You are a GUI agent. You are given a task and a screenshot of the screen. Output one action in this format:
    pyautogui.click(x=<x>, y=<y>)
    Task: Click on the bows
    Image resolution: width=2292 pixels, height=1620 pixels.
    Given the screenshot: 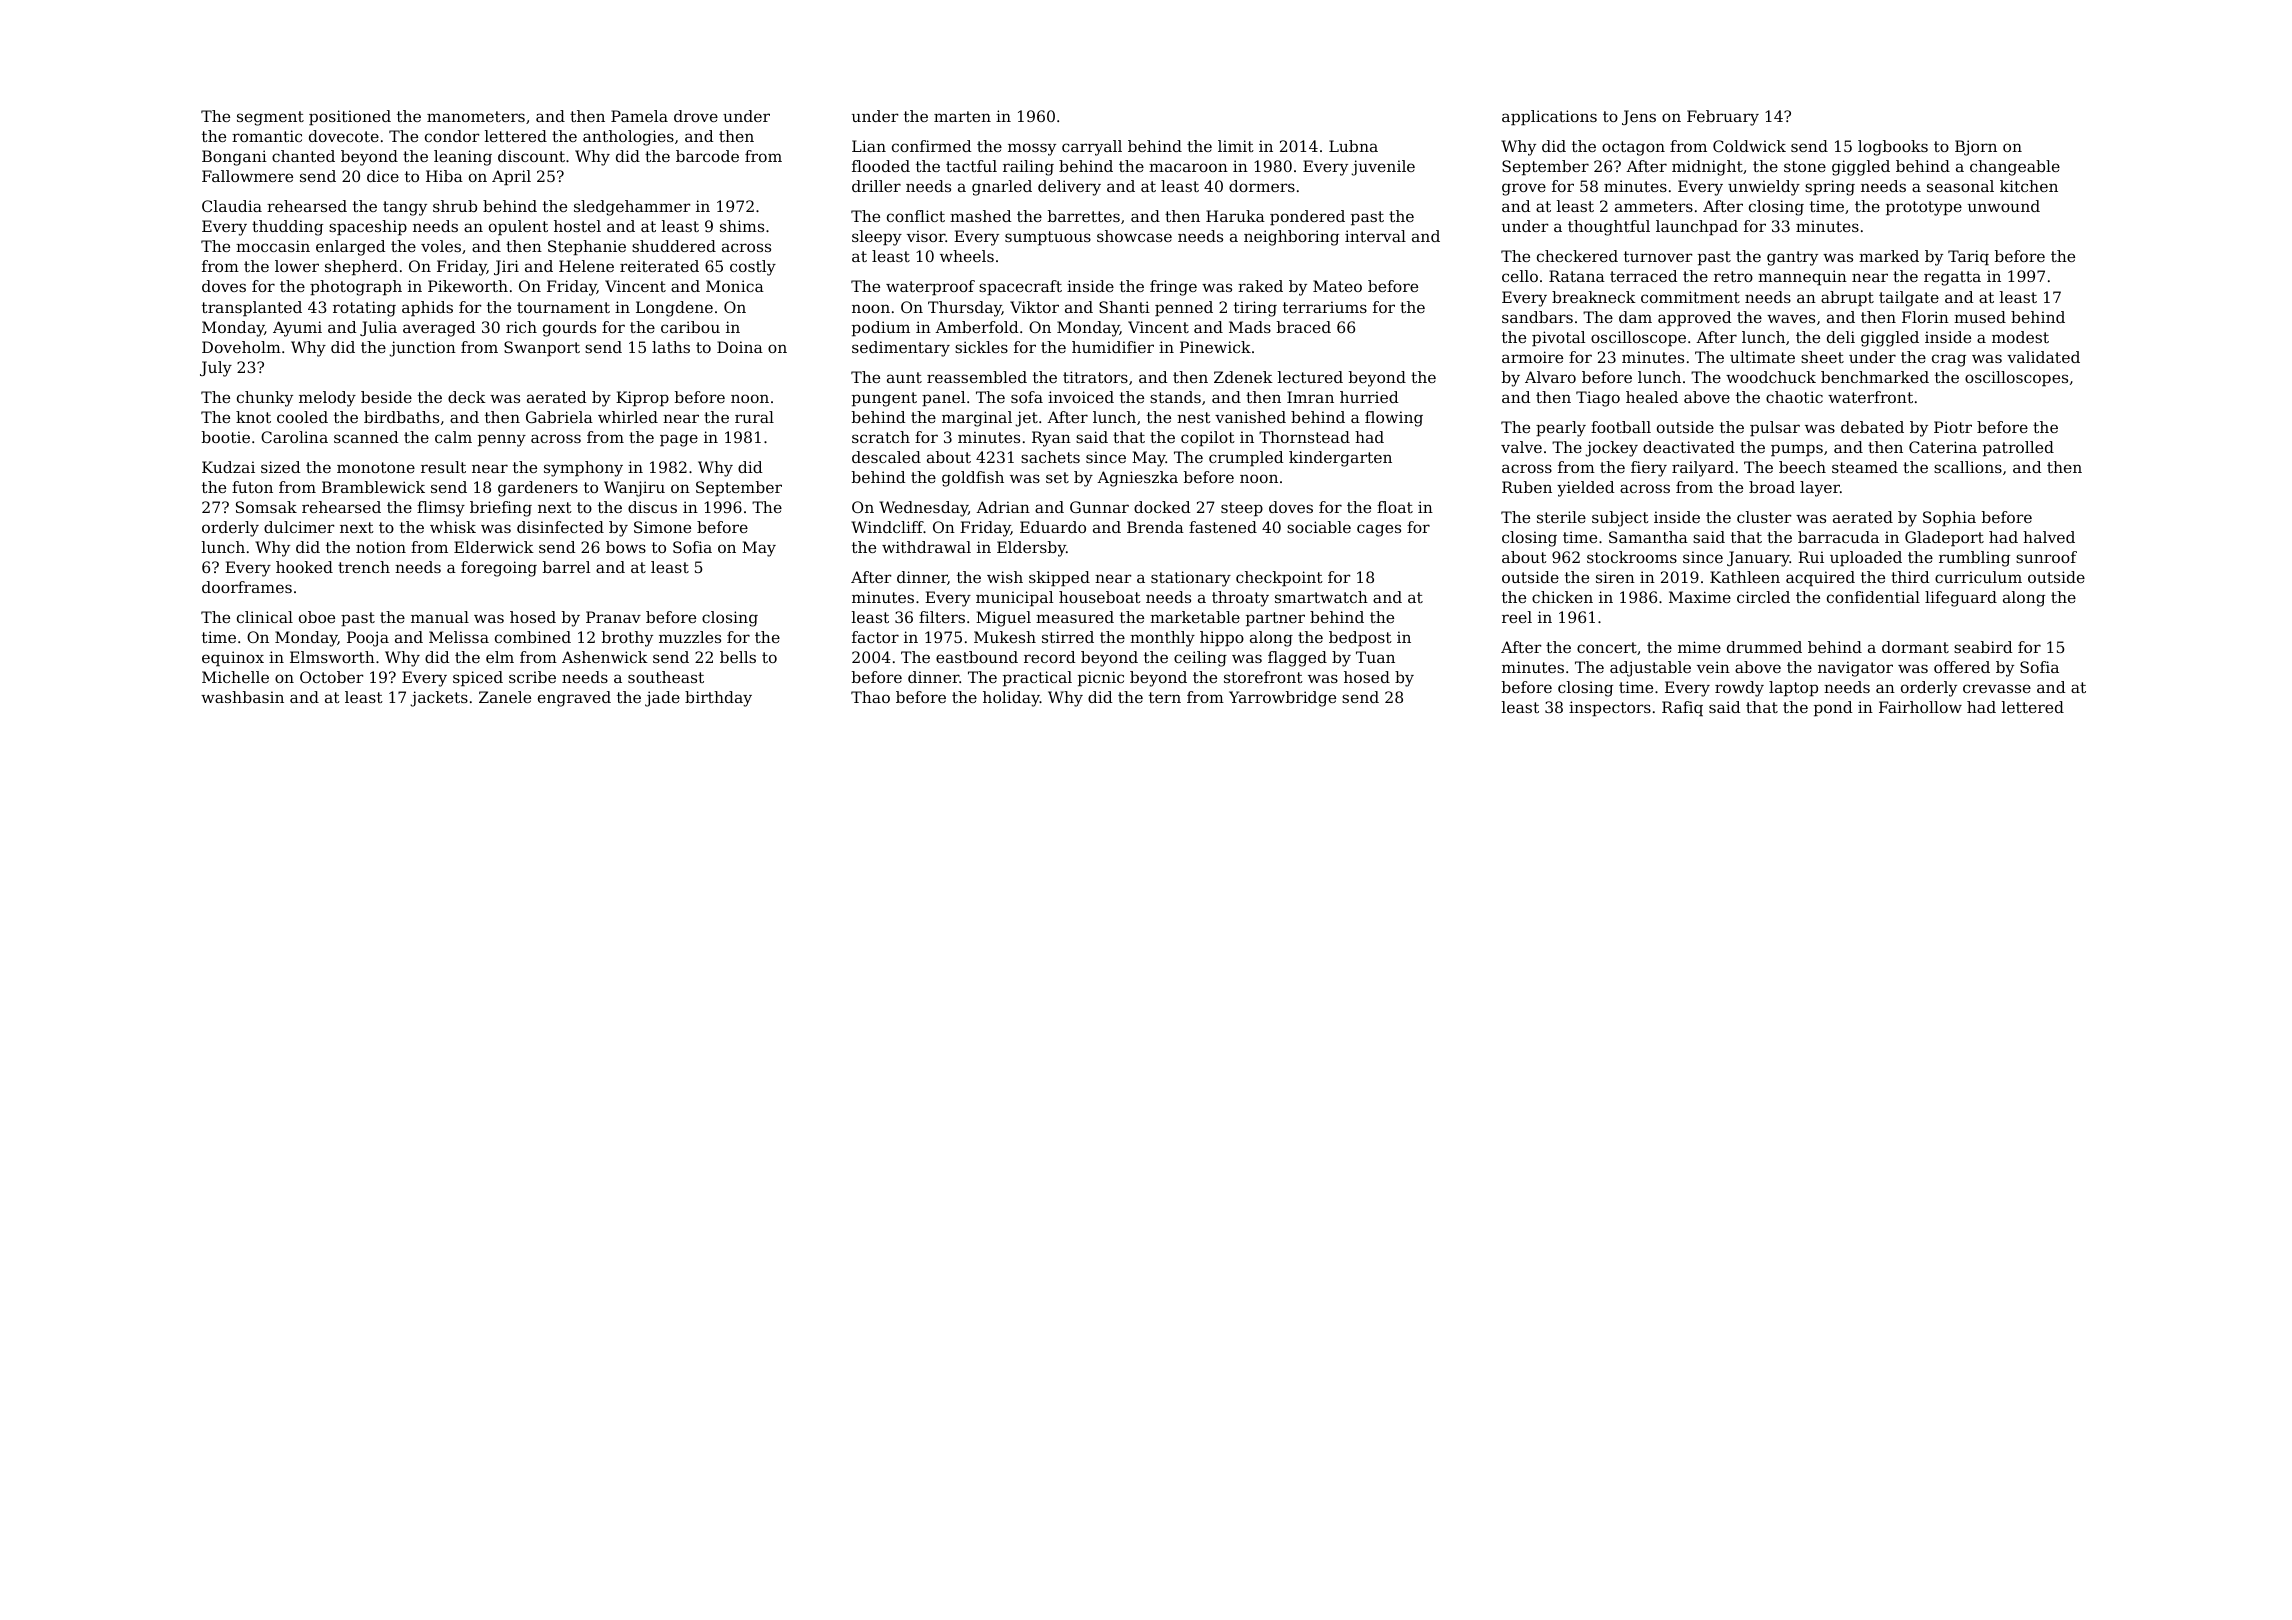 What is the action you would take?
    pyautogui.click(x=626, y=547)
